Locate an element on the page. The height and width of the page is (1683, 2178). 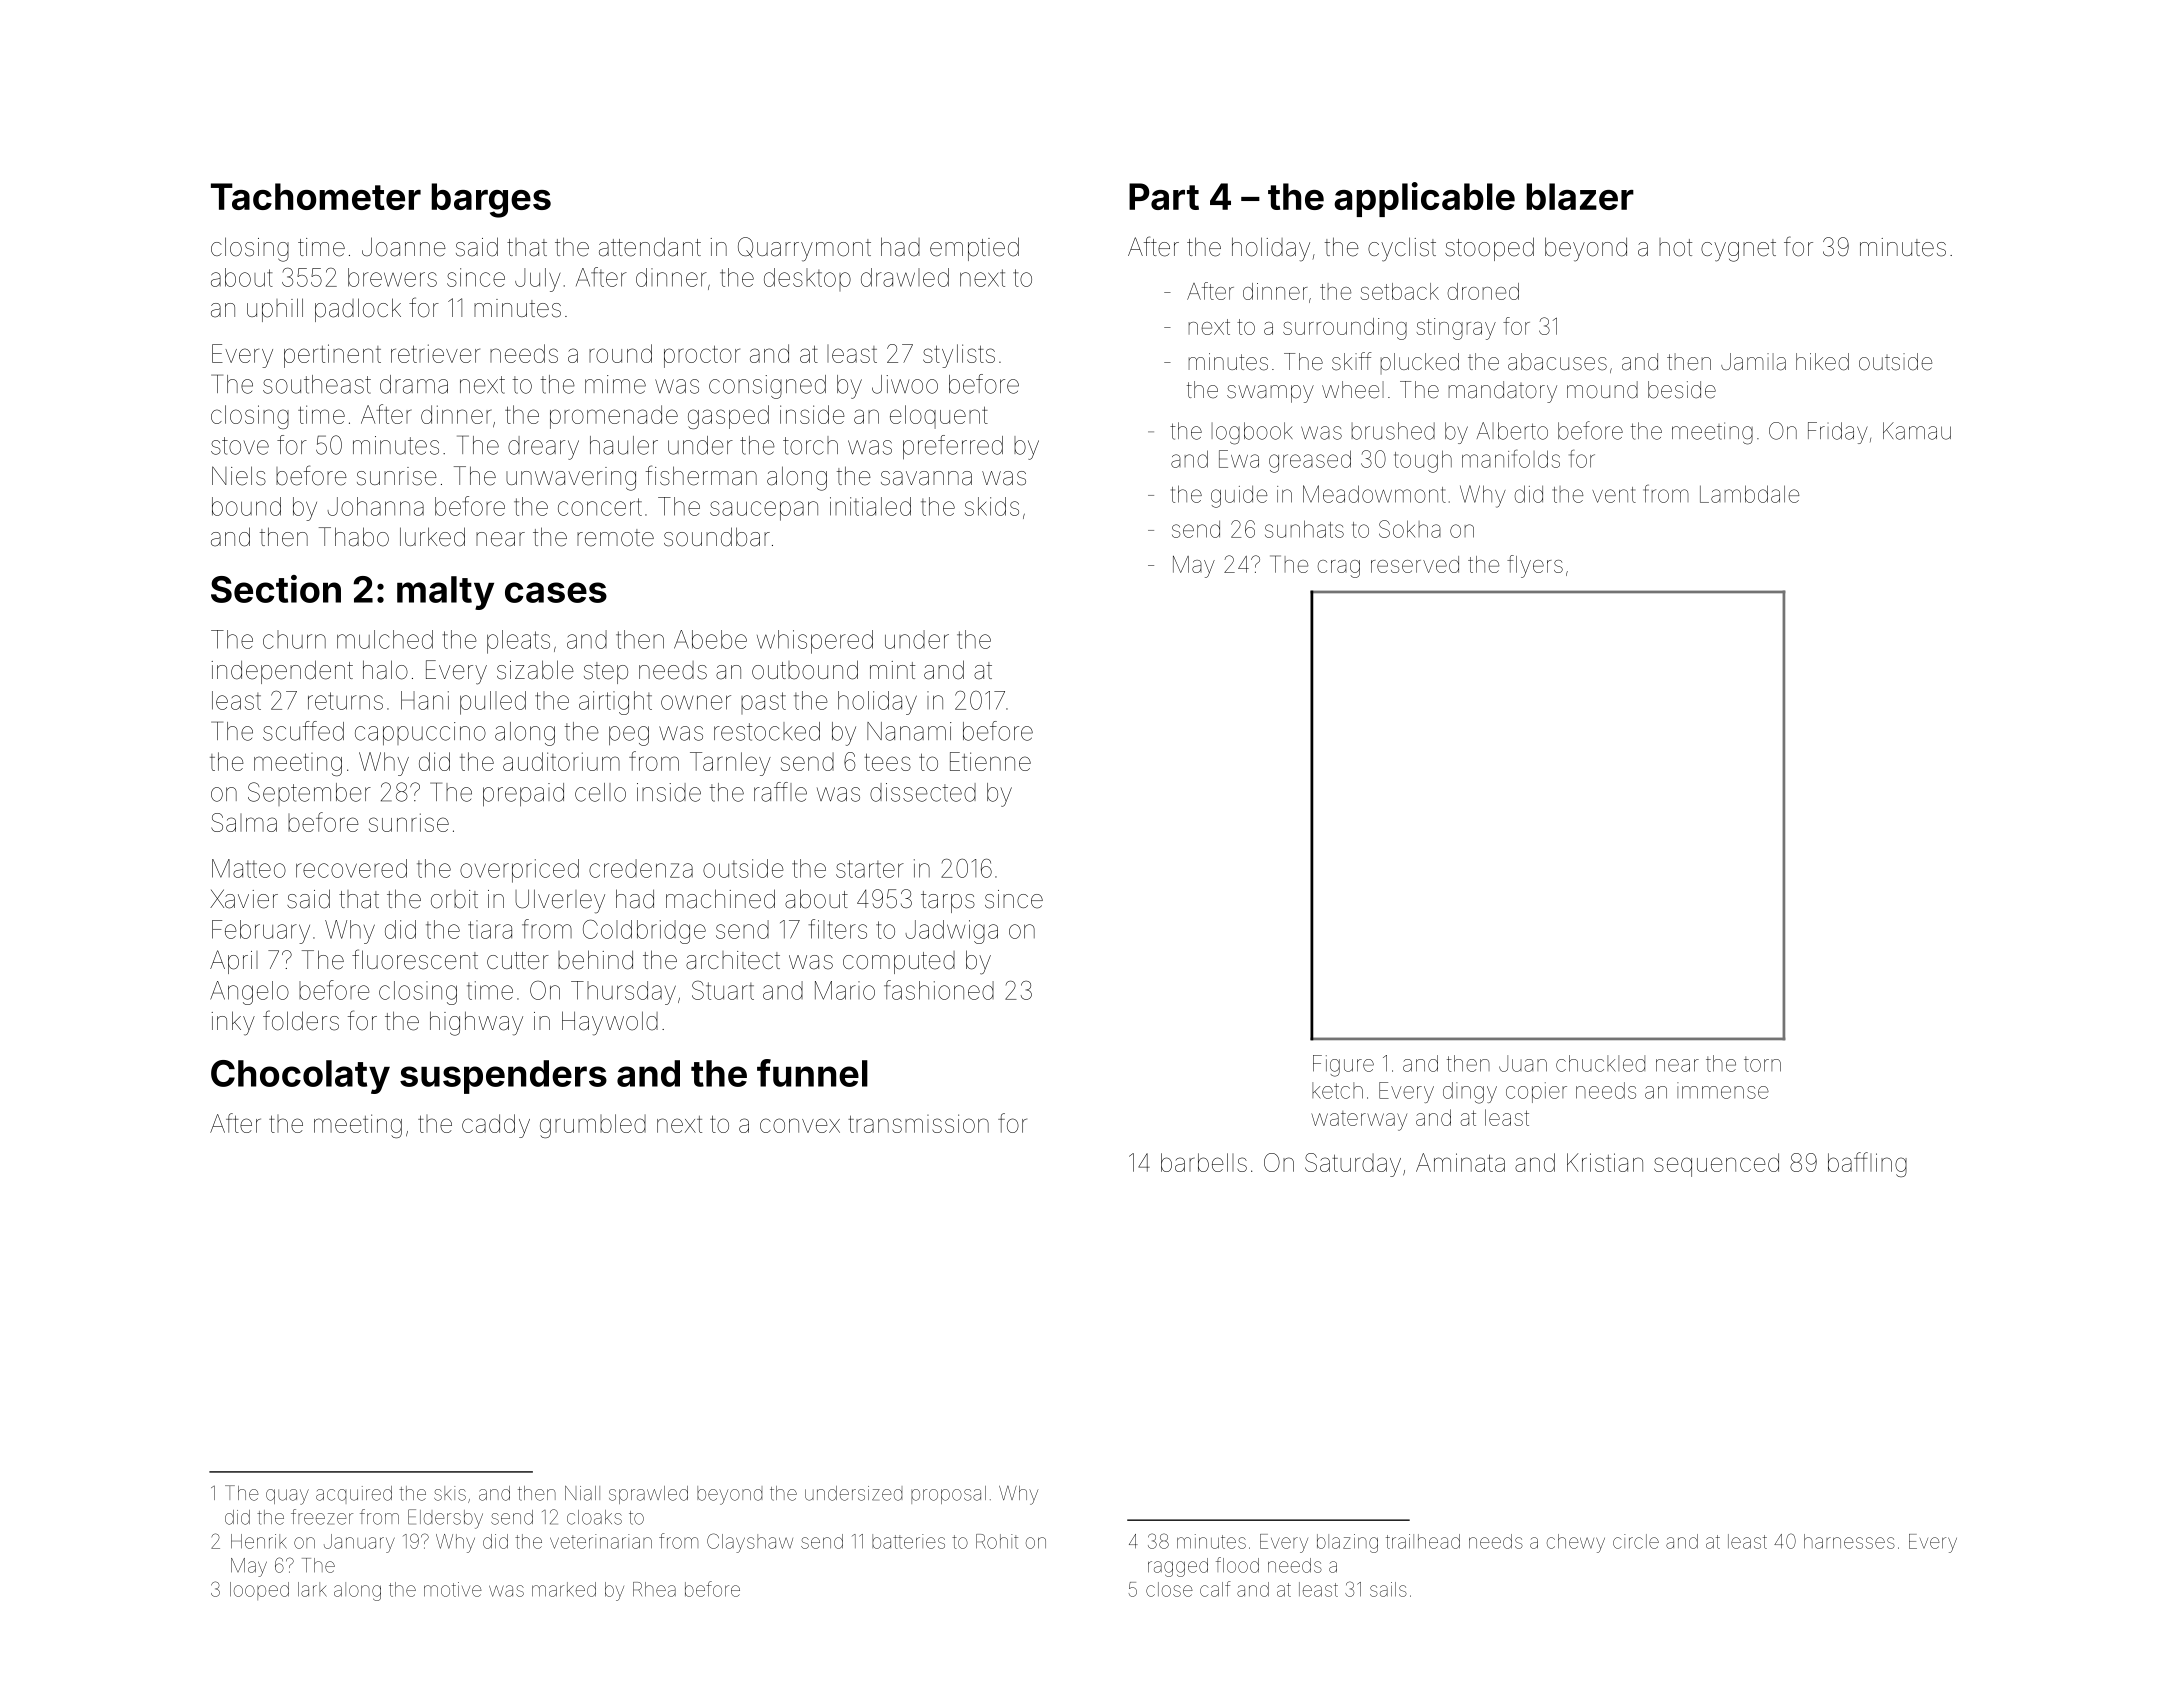
Niall is located at coordinates (582, 1493).
